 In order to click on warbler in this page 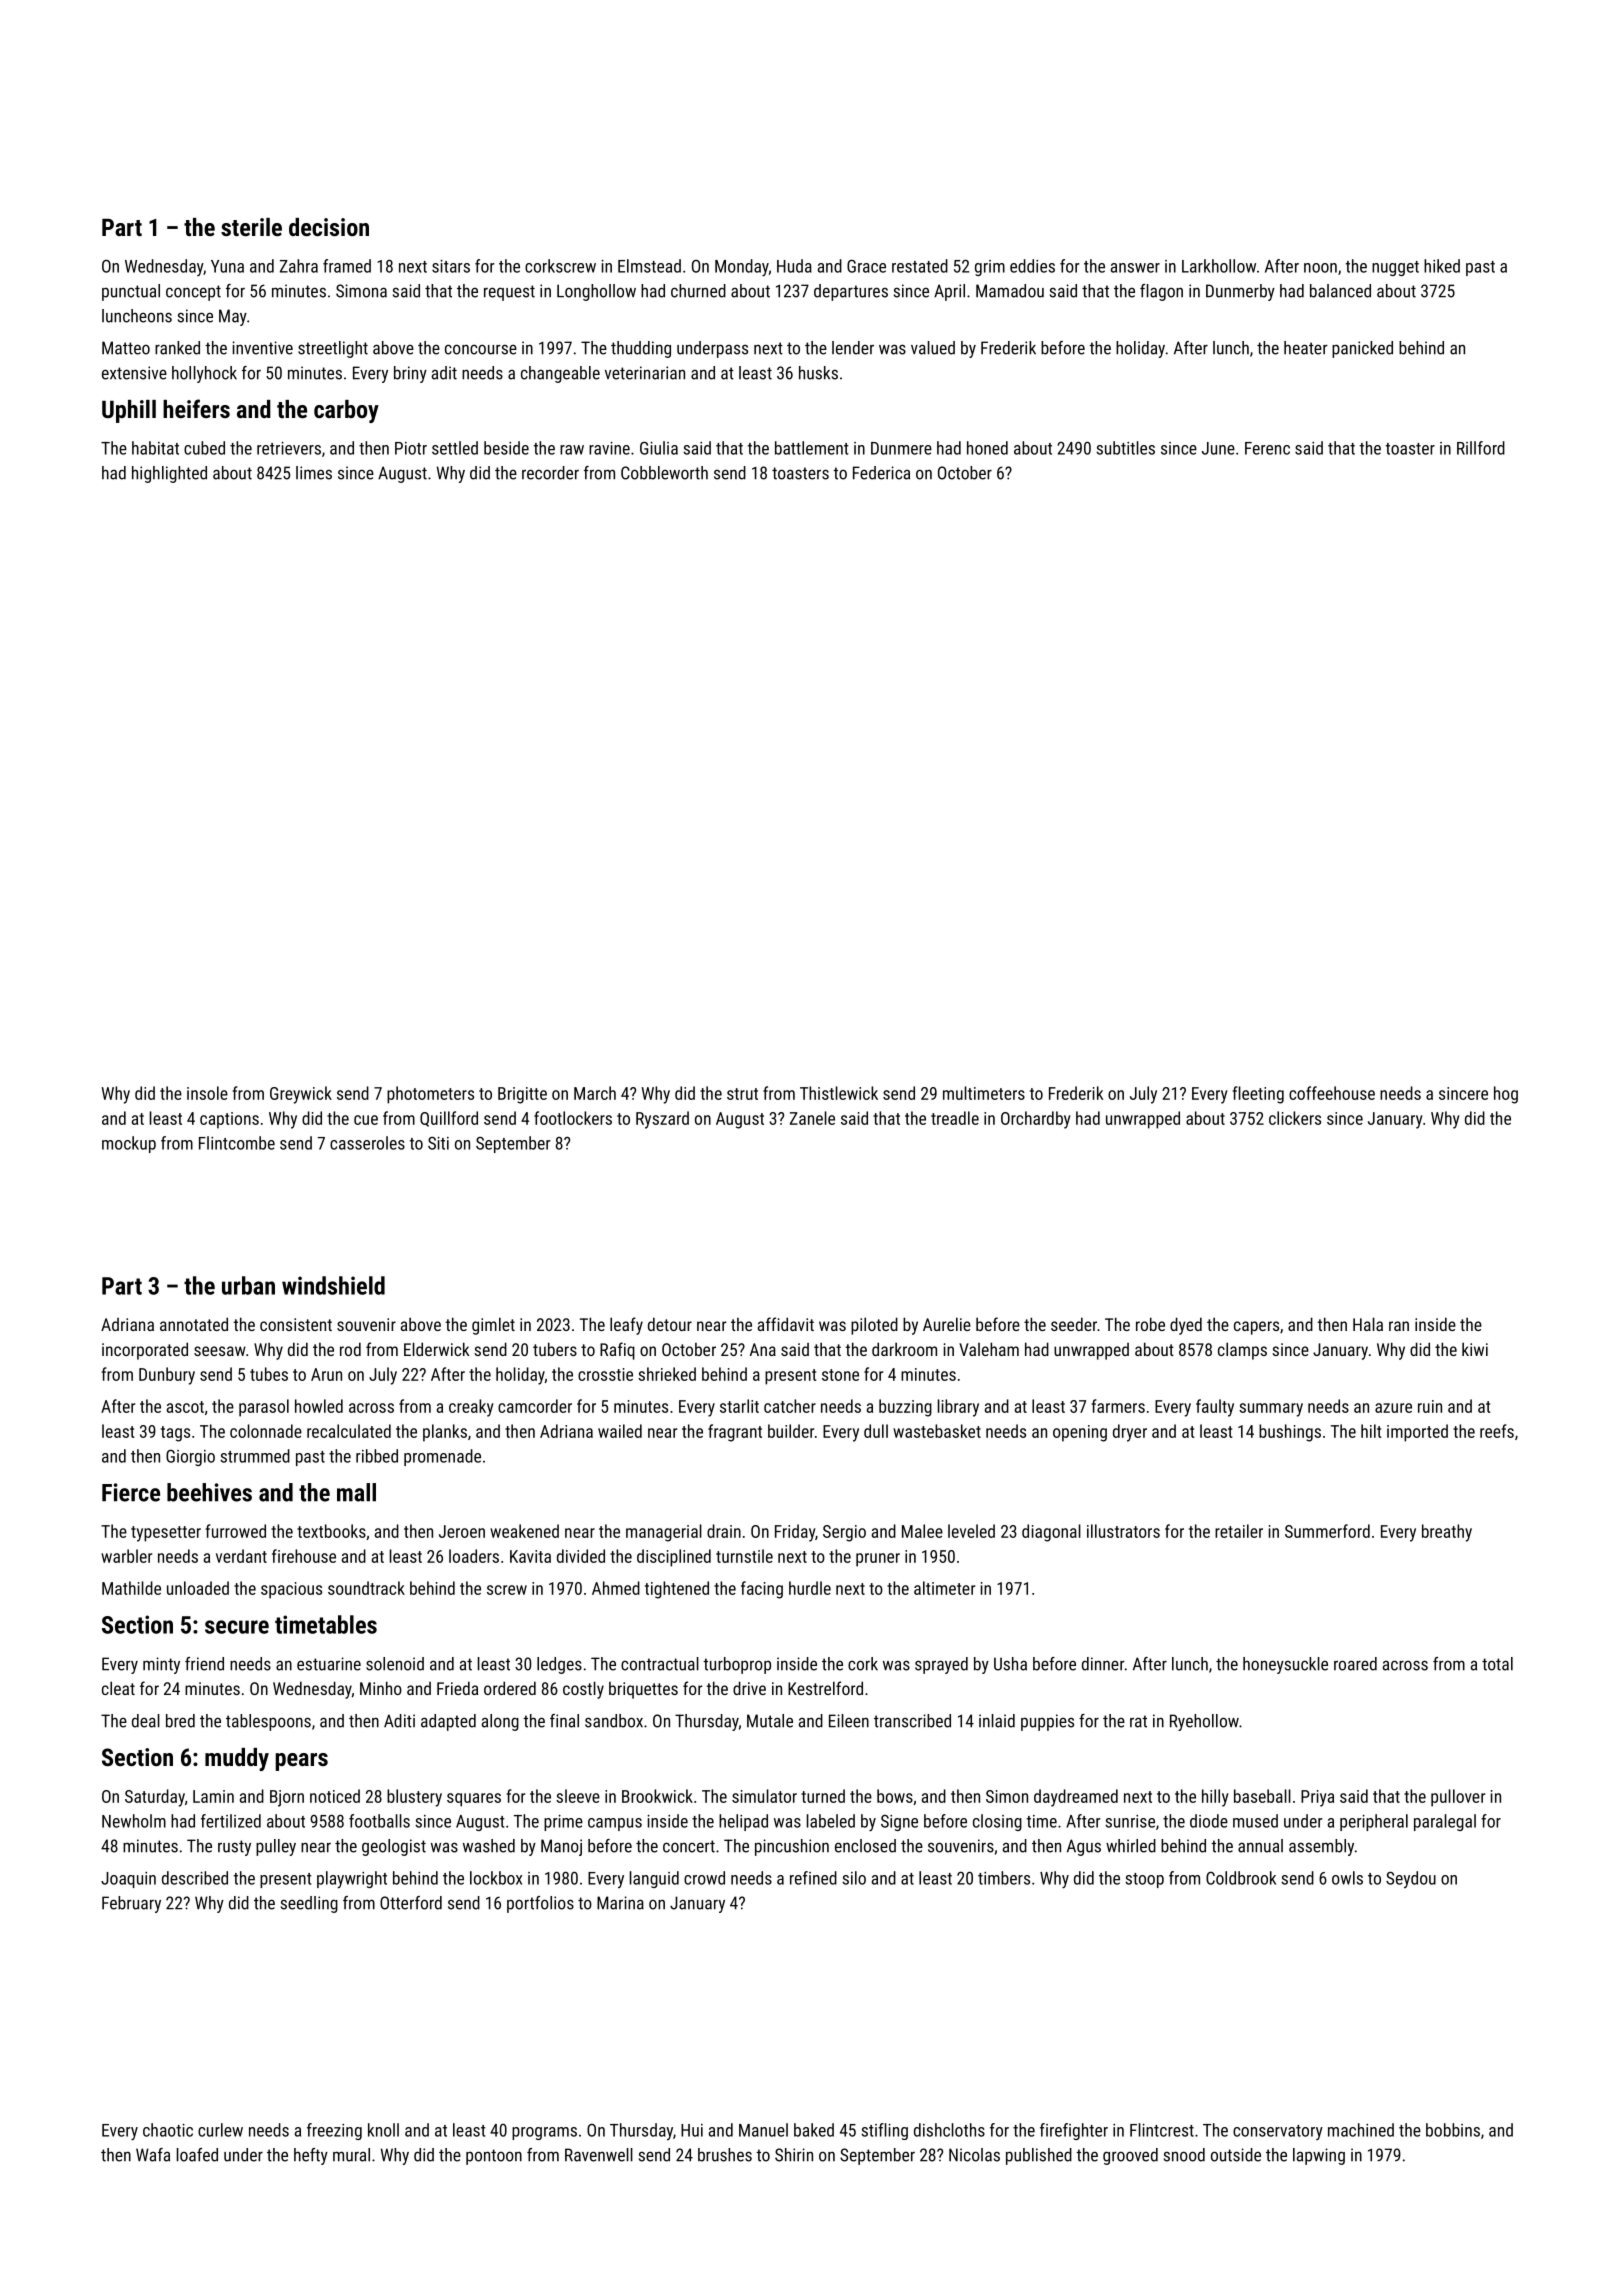, I will do `click(126, 1556)`.
